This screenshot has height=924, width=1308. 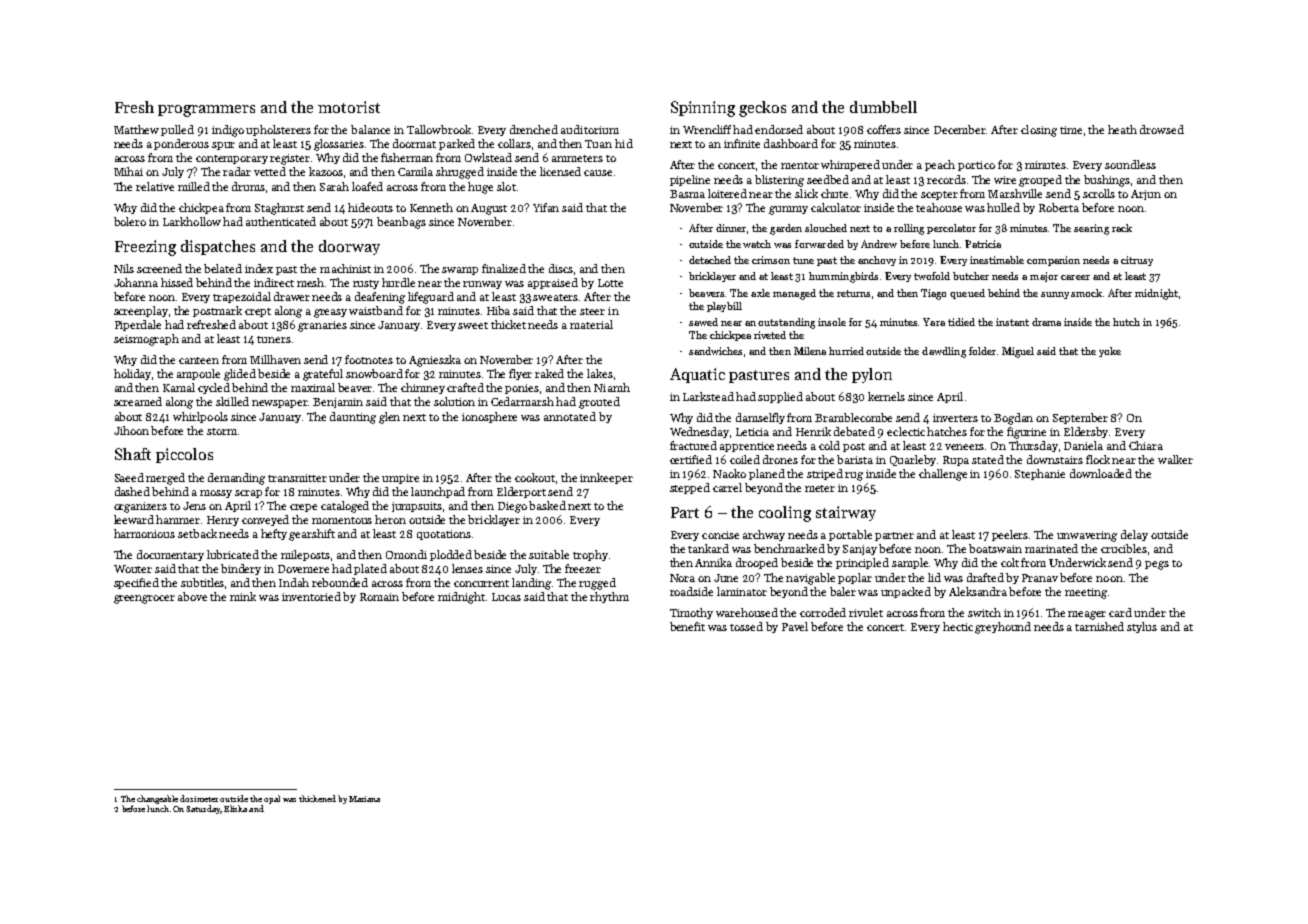 I want to click on Mariana, so click(x=364, y=799).
